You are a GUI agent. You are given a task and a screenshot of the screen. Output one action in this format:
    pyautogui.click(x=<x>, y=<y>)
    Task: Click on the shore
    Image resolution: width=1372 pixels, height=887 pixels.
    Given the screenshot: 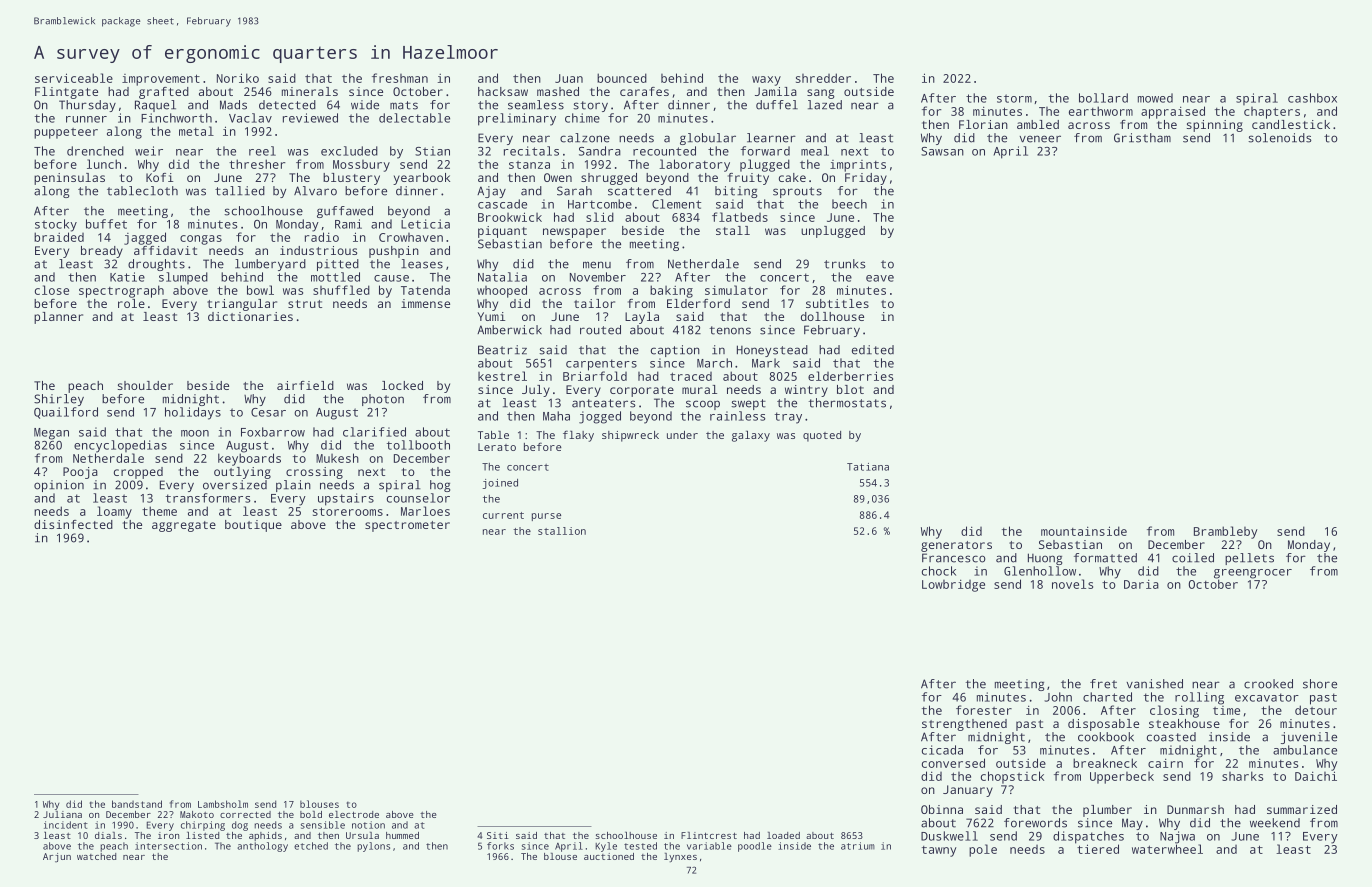 What is the action you would take?
    pyautogui.click(x=1320, y=684)
